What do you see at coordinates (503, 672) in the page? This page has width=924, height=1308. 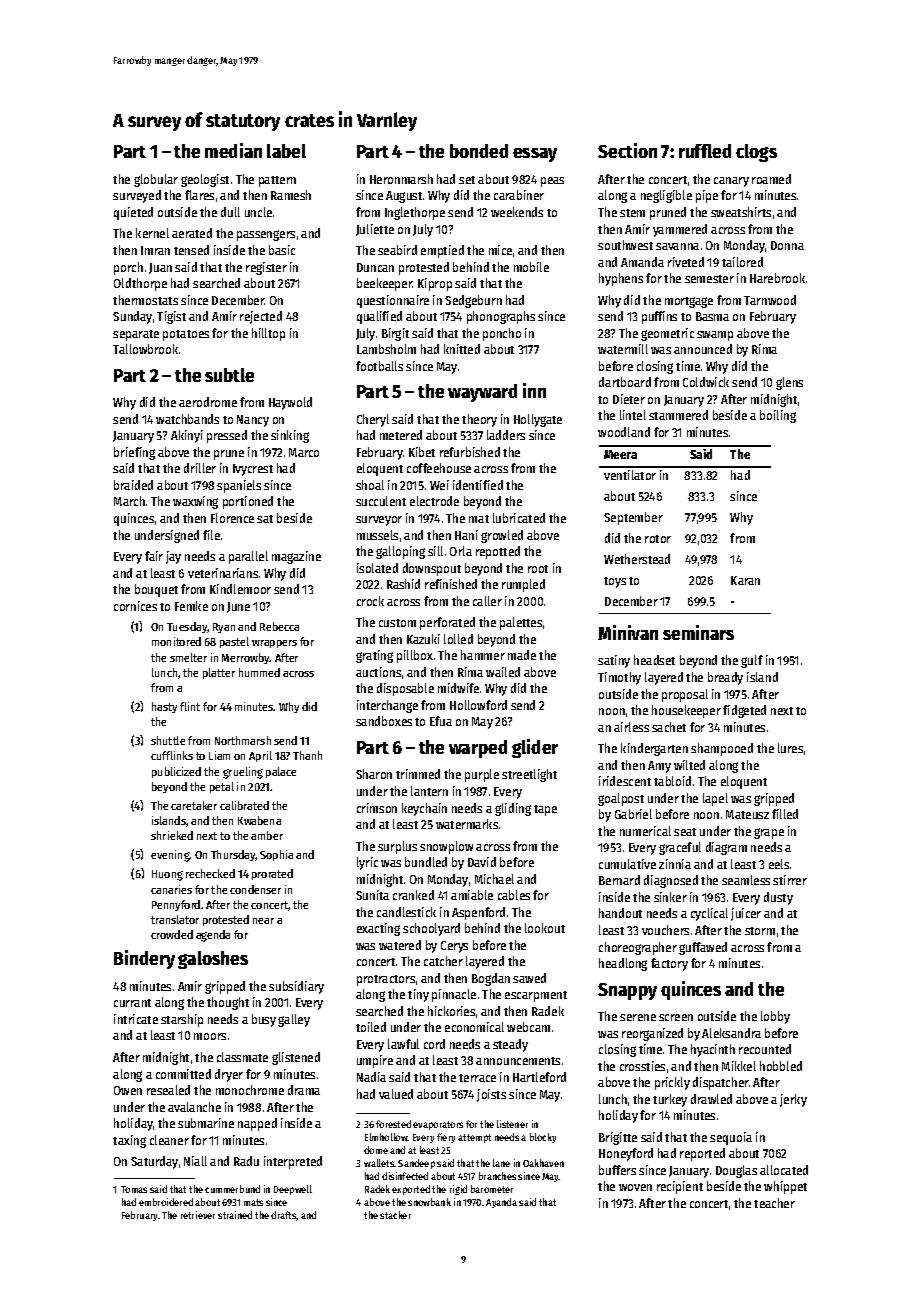 I see `wailed` at bounding box center [503, 672].
